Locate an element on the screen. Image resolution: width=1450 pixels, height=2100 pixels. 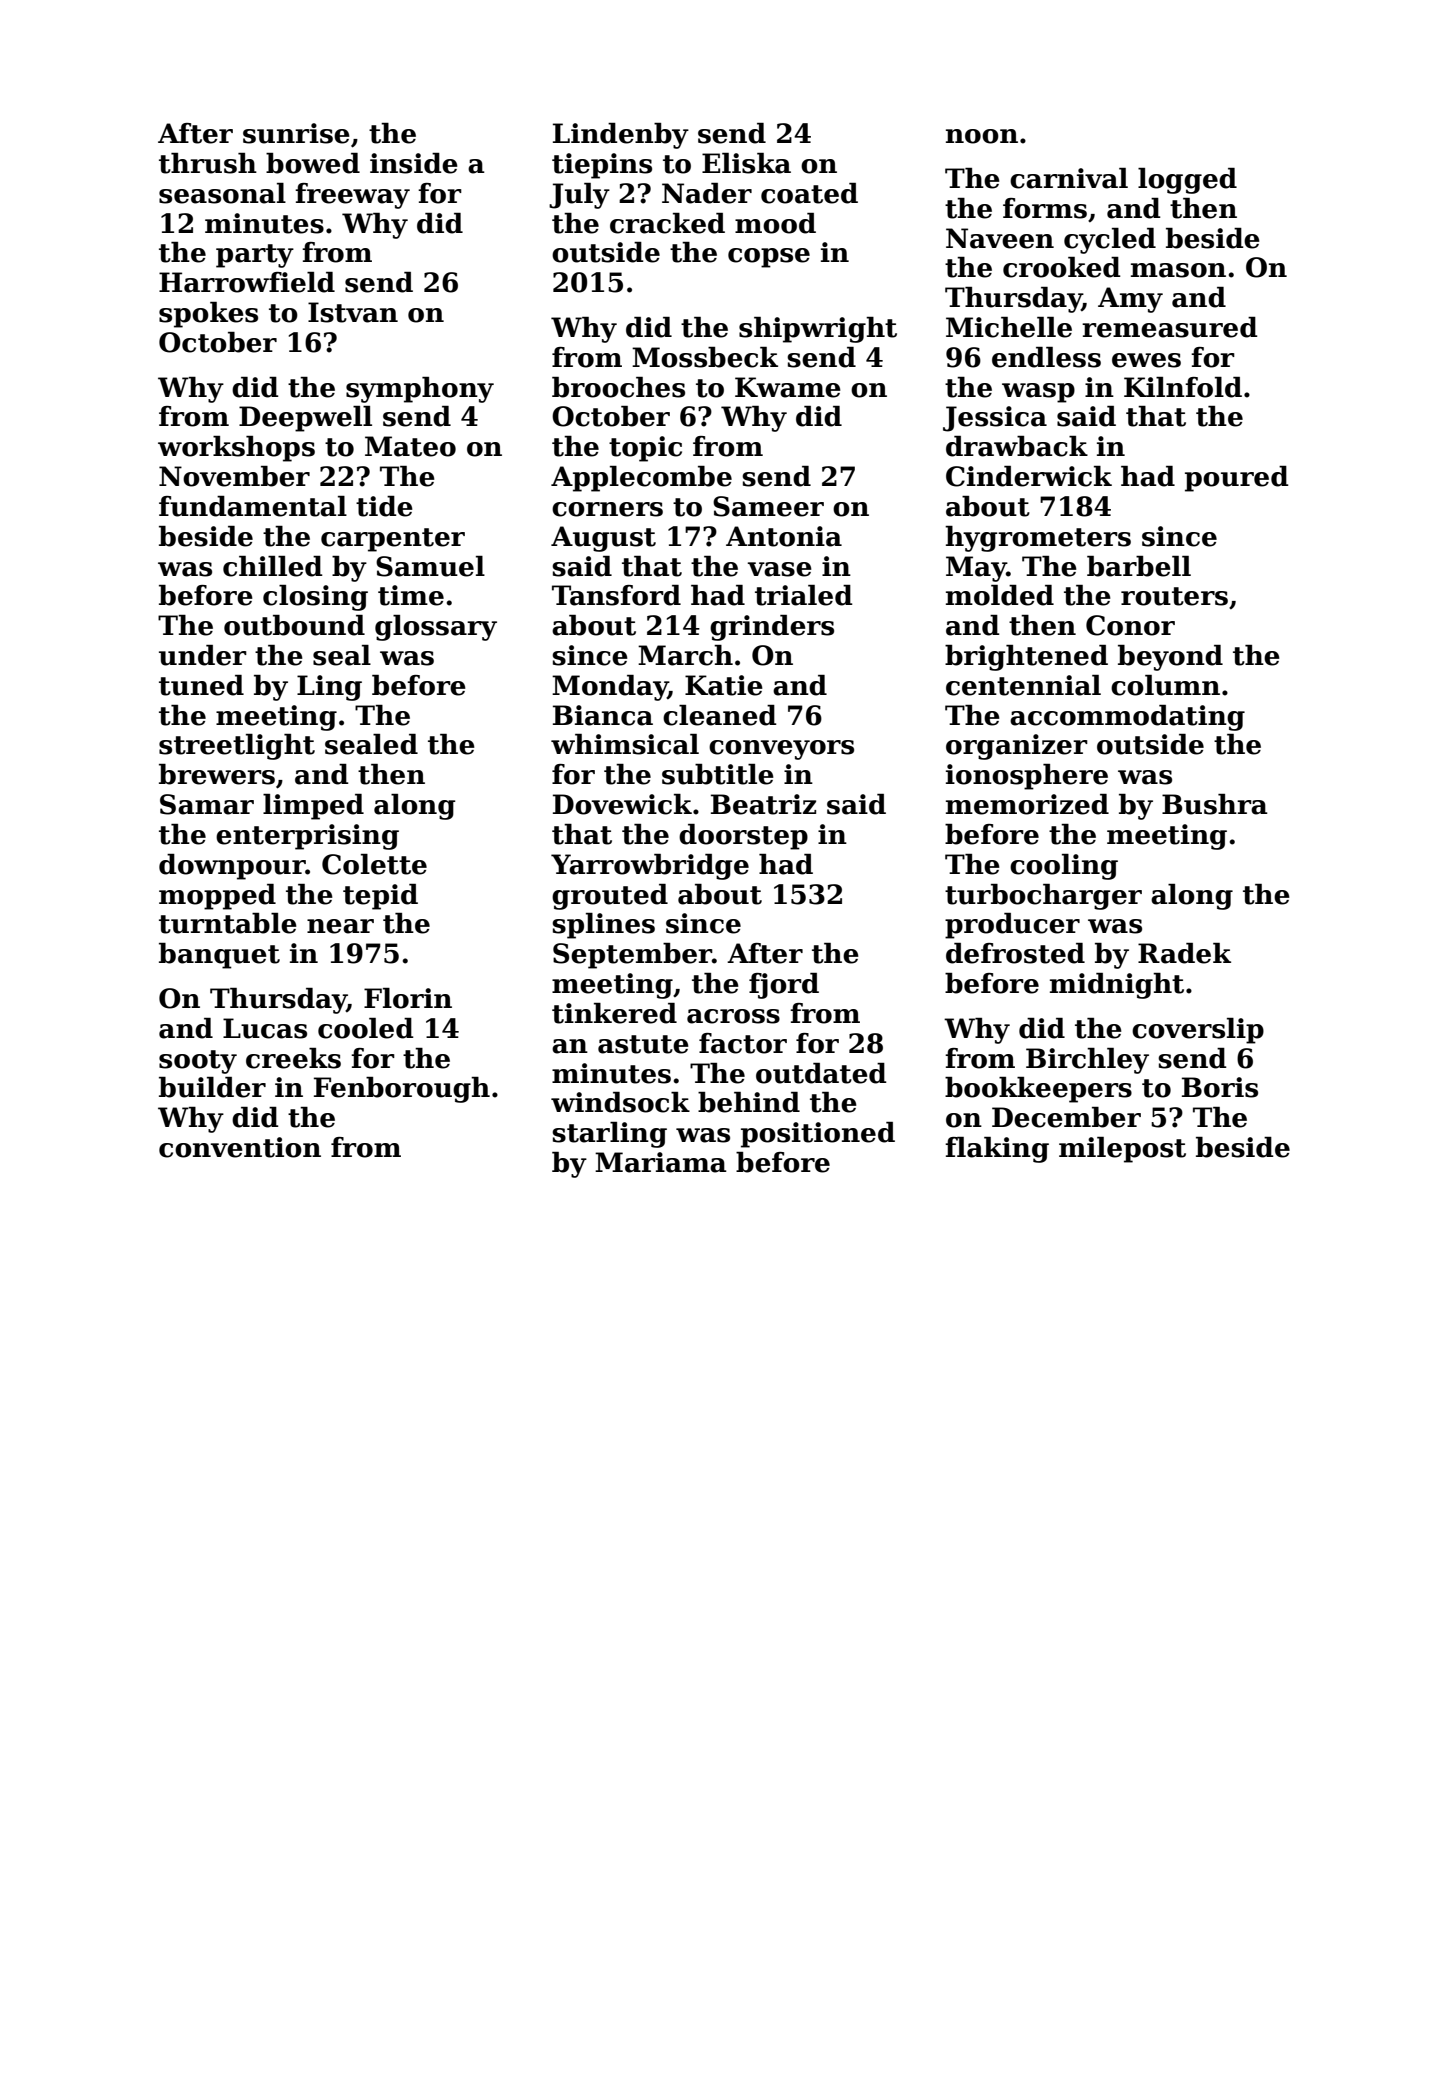
inside is located at coordinates (414, 163).
